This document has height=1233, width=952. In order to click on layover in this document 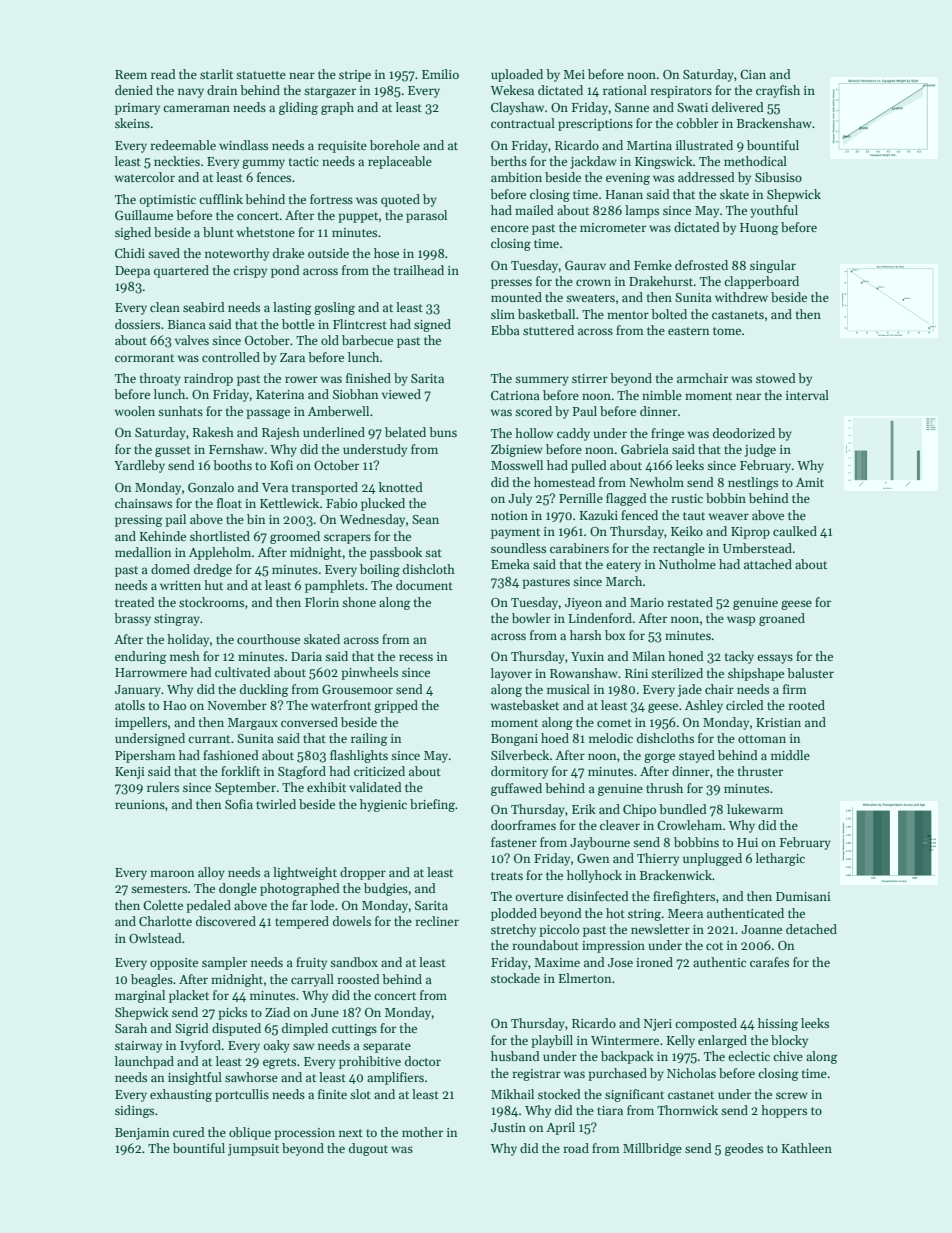, I will do `click(511, 674)`.
